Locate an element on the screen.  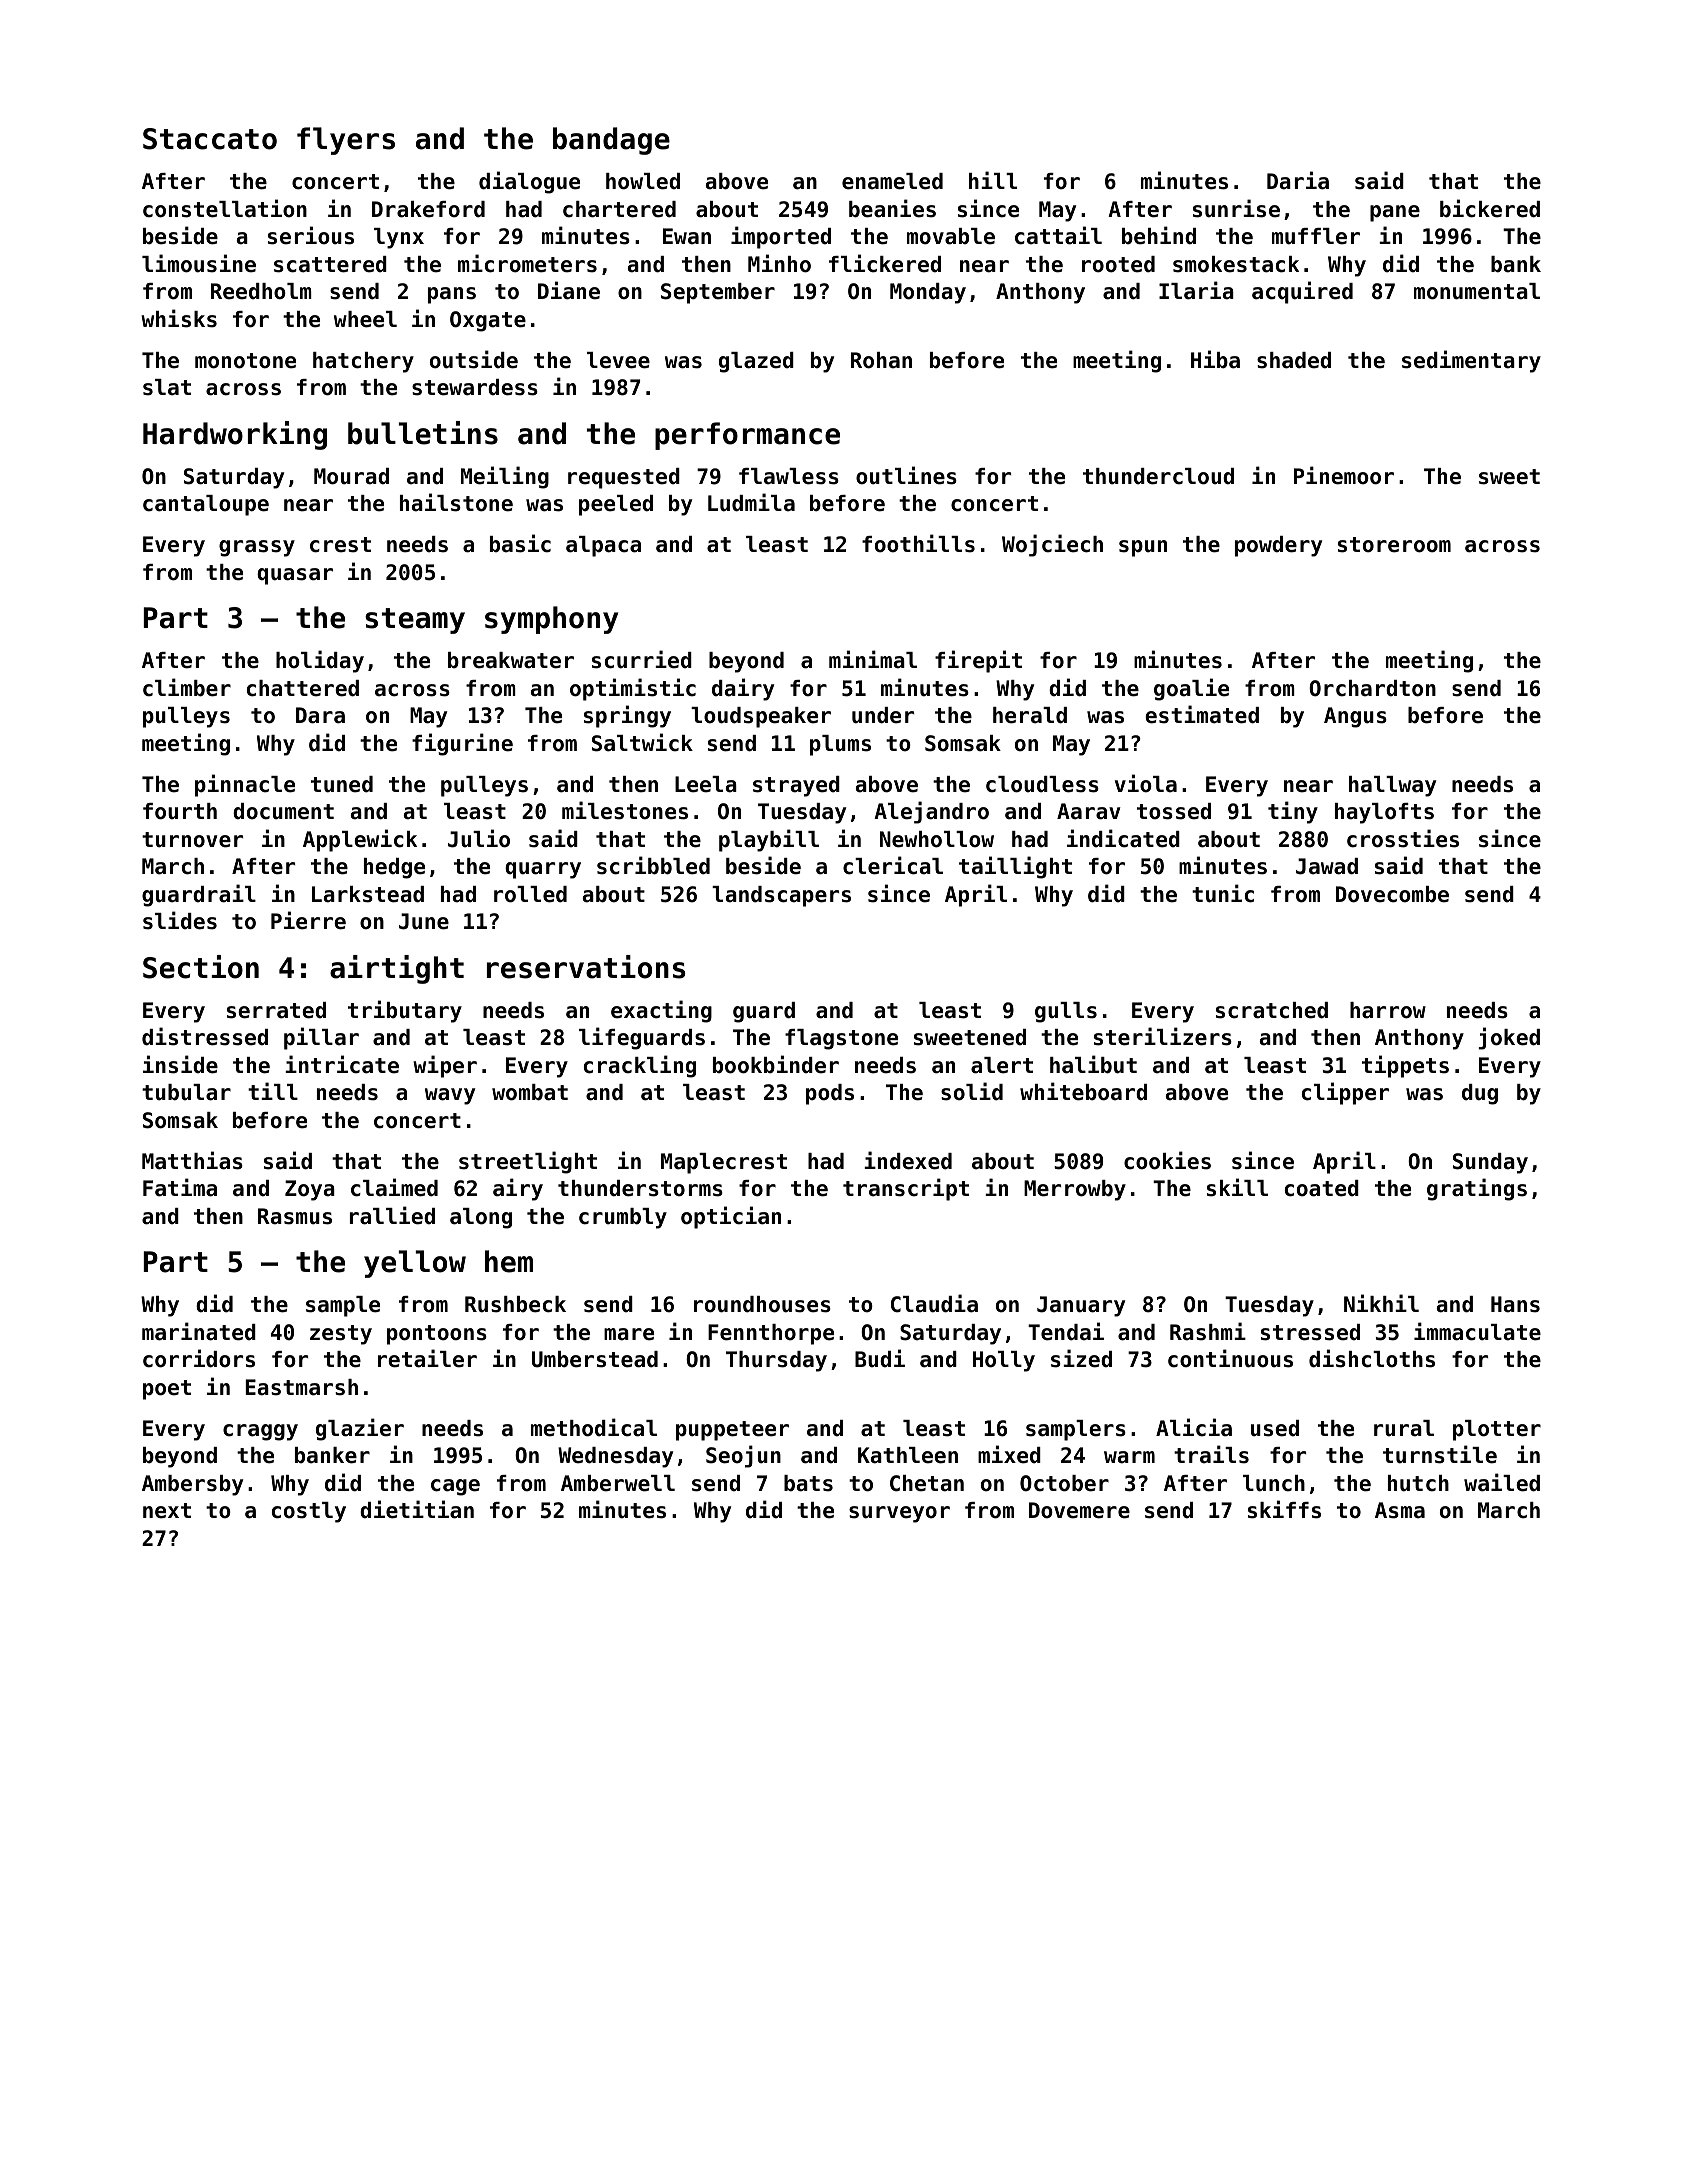
Asma is located at coordinates (1400, 1510).
